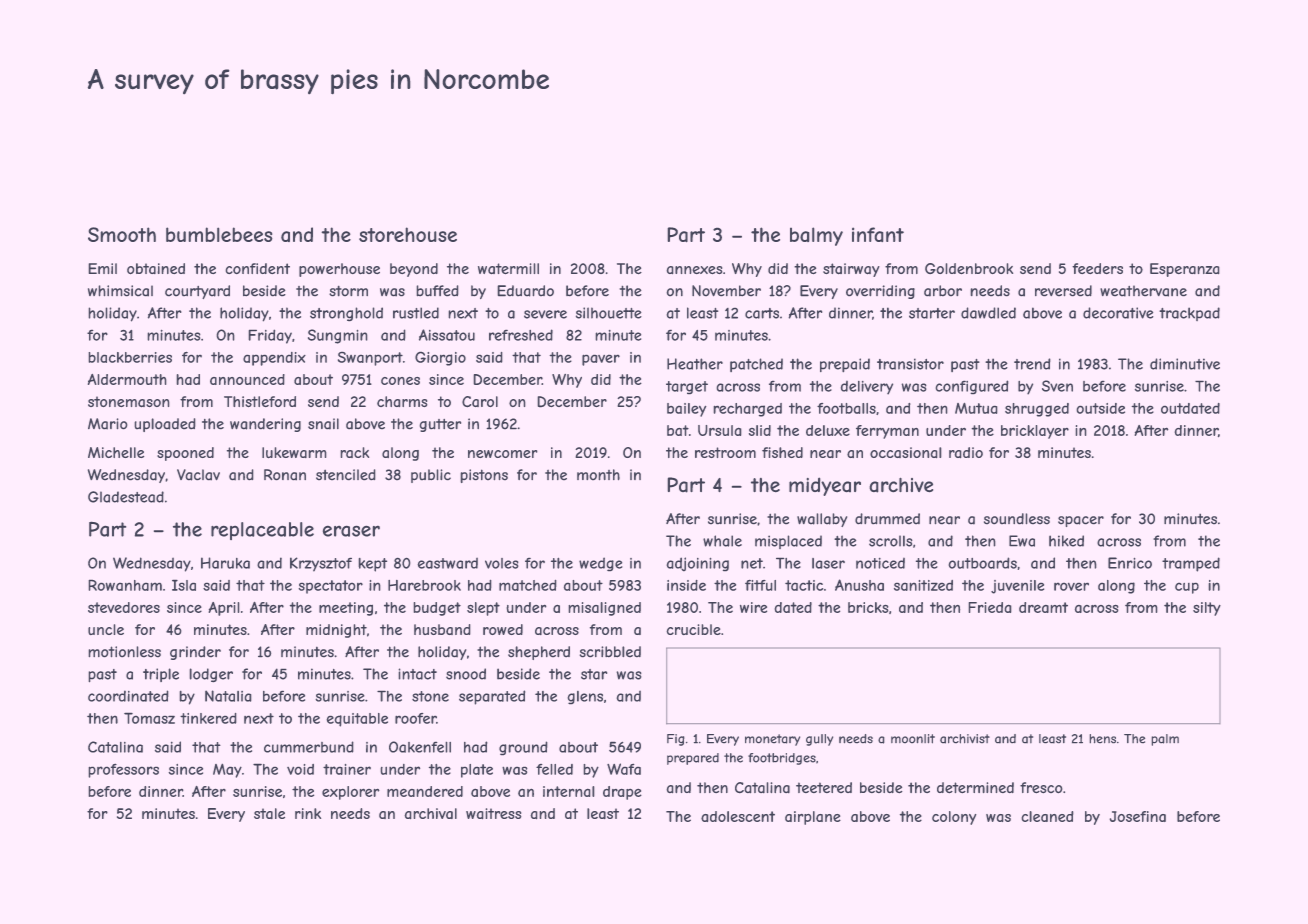  What do you see at coordinates (1143, 291) in the screenshot?
I see `weathervane` at bounding box center [1143, 291].
